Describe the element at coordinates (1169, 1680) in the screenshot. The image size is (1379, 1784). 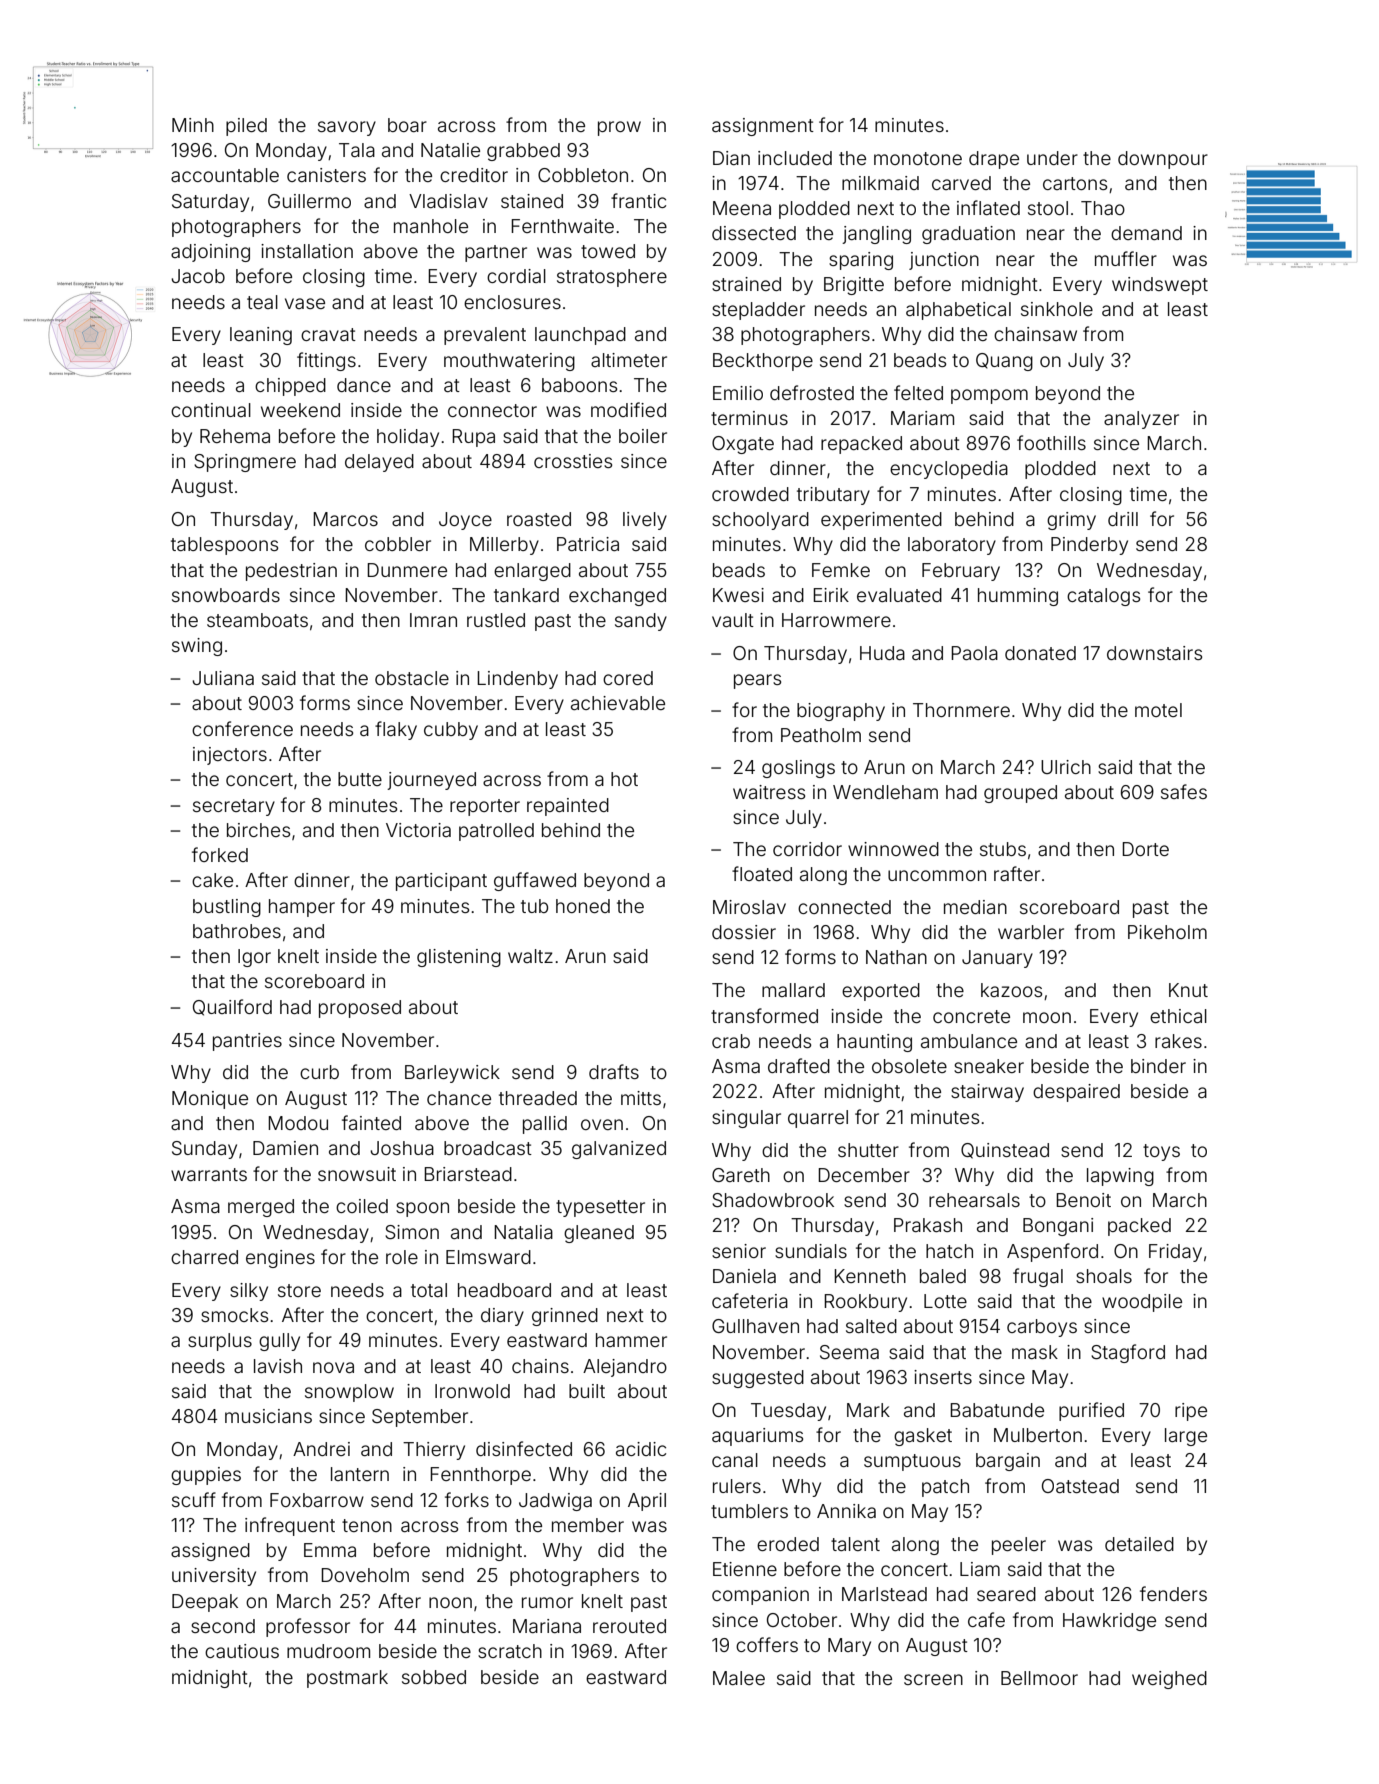
I see `weighed` at that location.
